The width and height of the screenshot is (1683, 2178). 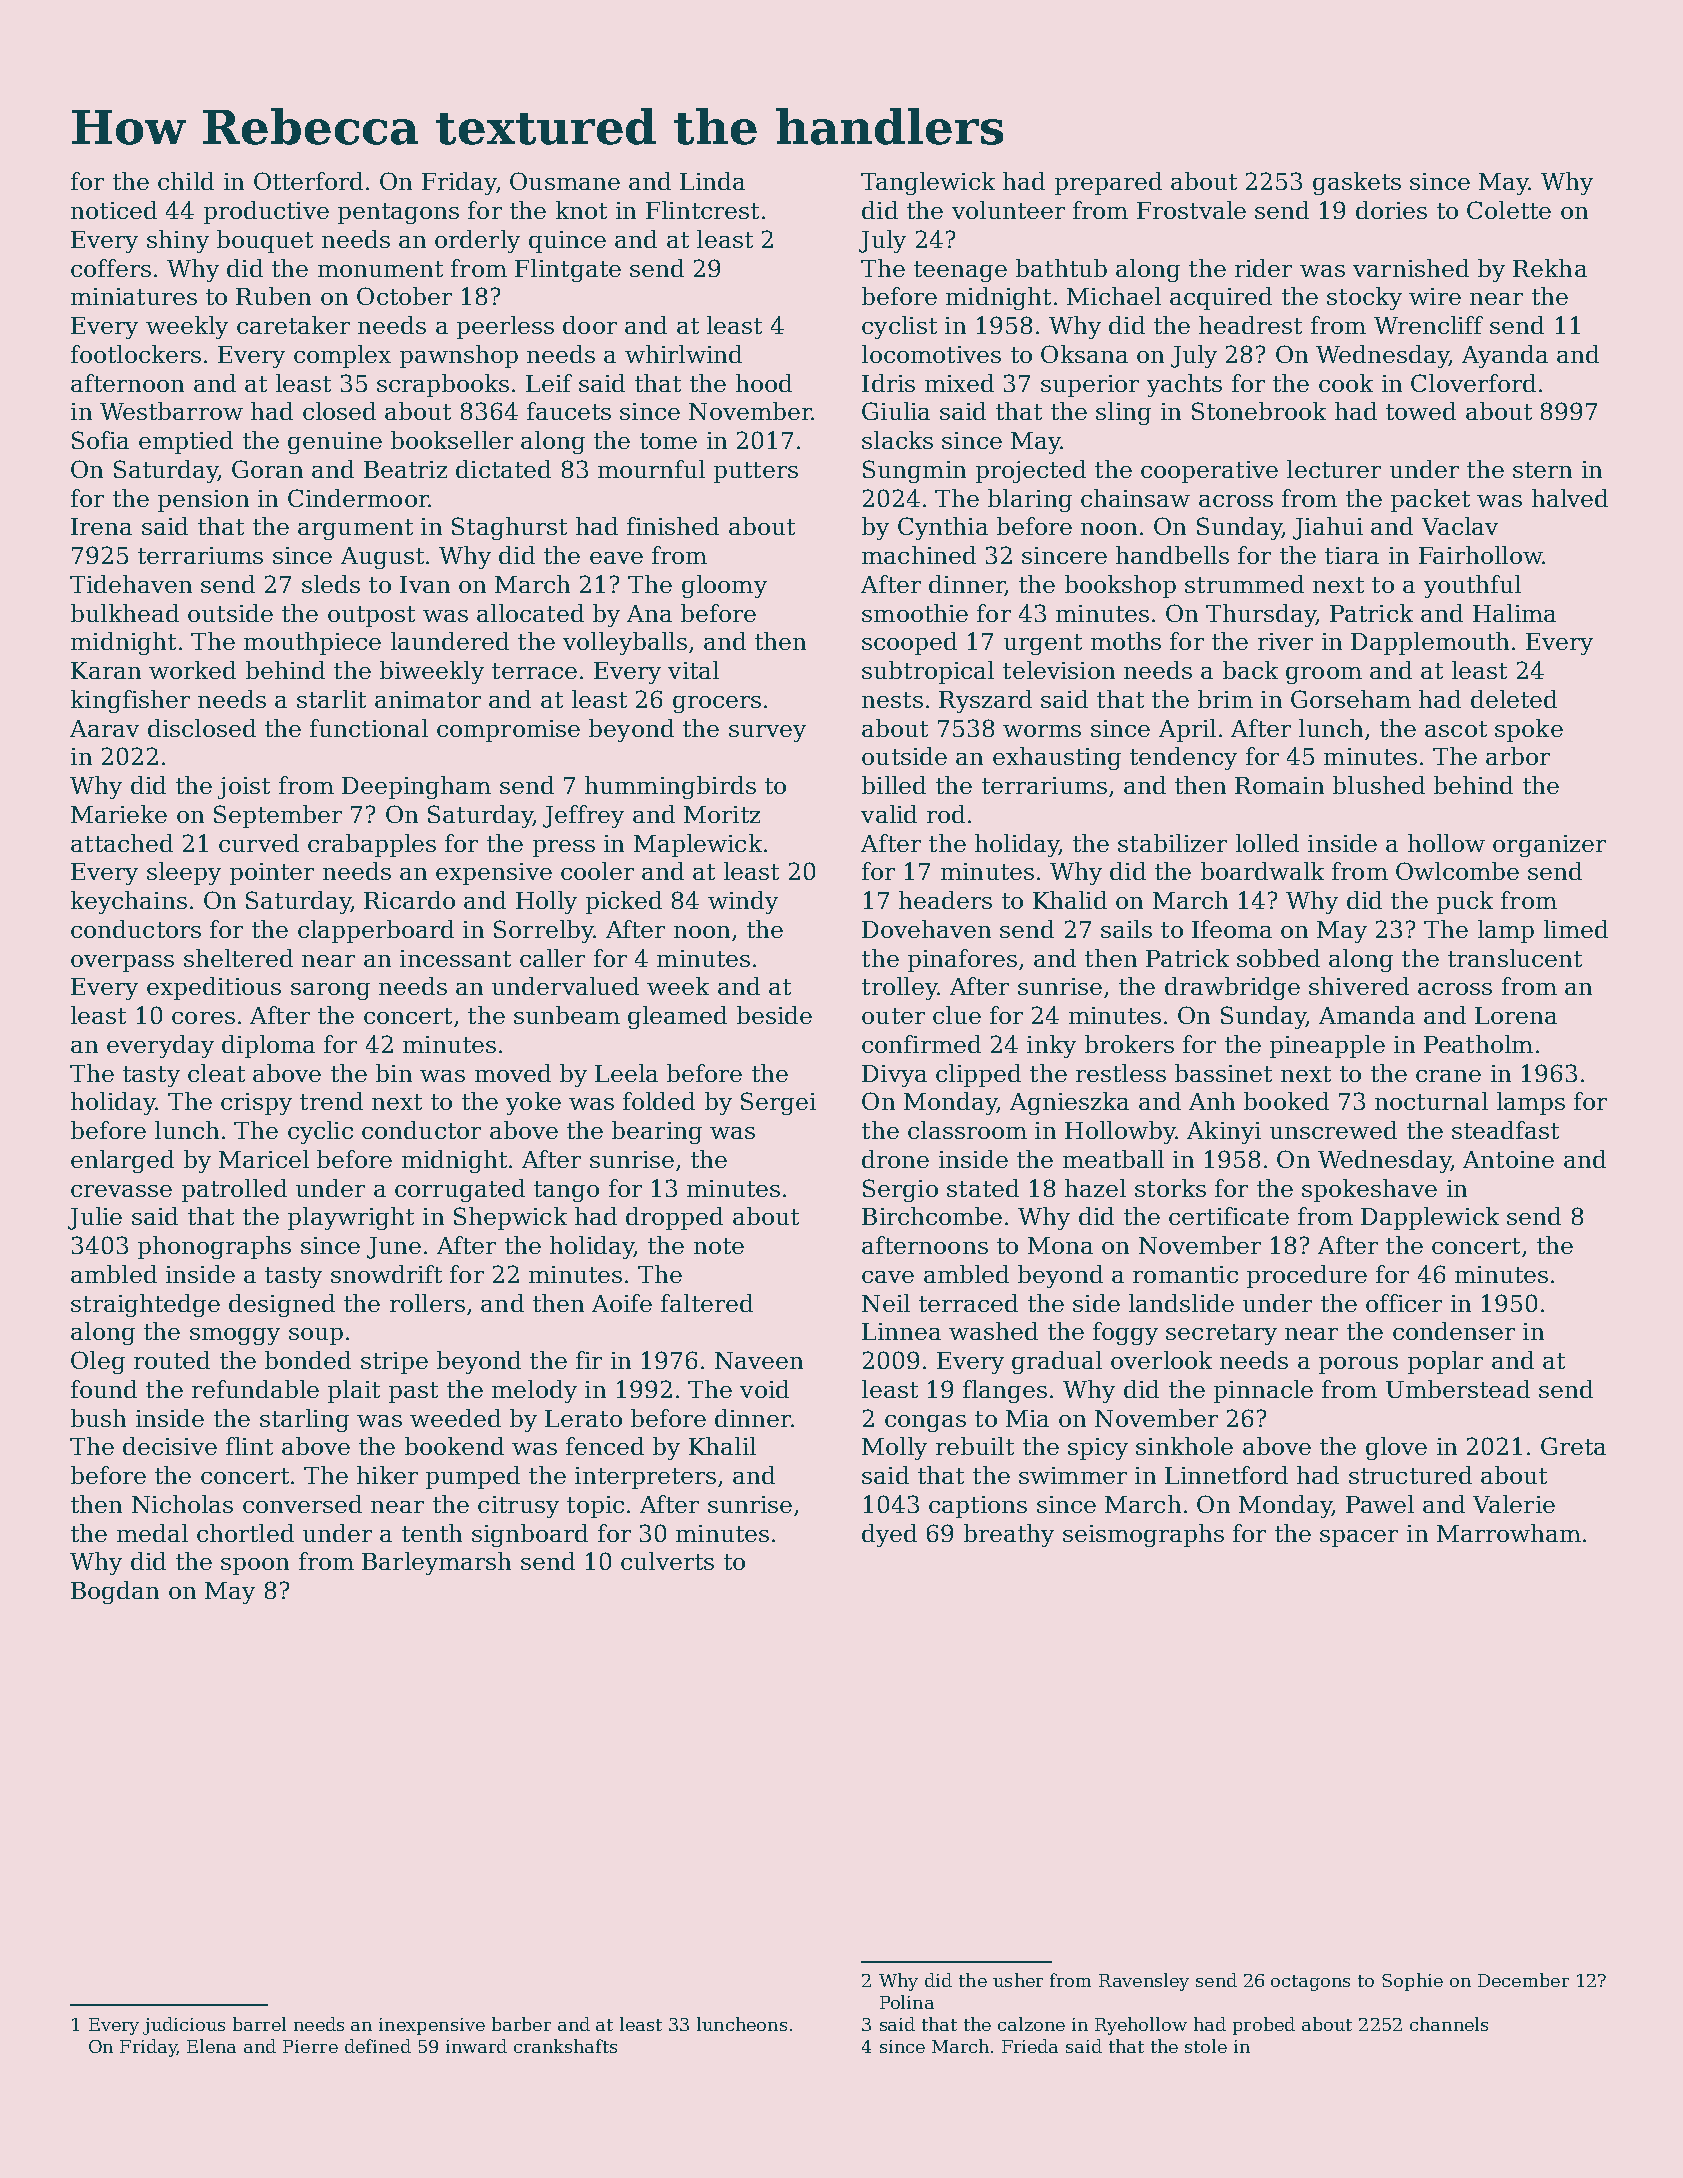 I want to click on gaskets, so click(x=1357, y=183).
